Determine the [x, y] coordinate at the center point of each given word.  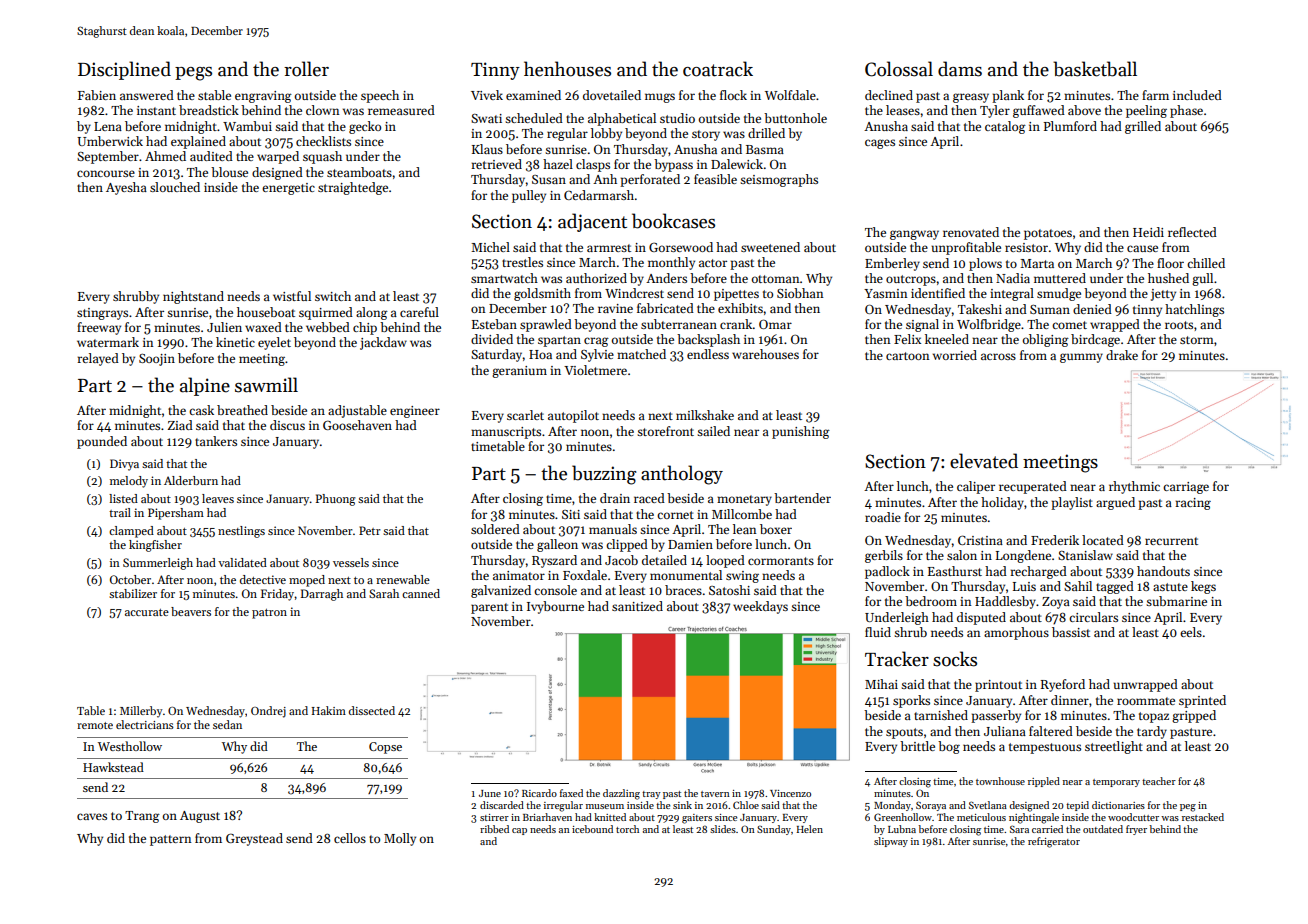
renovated [971, 232]
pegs [193, 74]
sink [682, 805]
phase [1186, 111]
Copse [385, 748]
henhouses [567, 69]
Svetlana [988, 805]
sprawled [546, 325]
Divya [124, 465]
